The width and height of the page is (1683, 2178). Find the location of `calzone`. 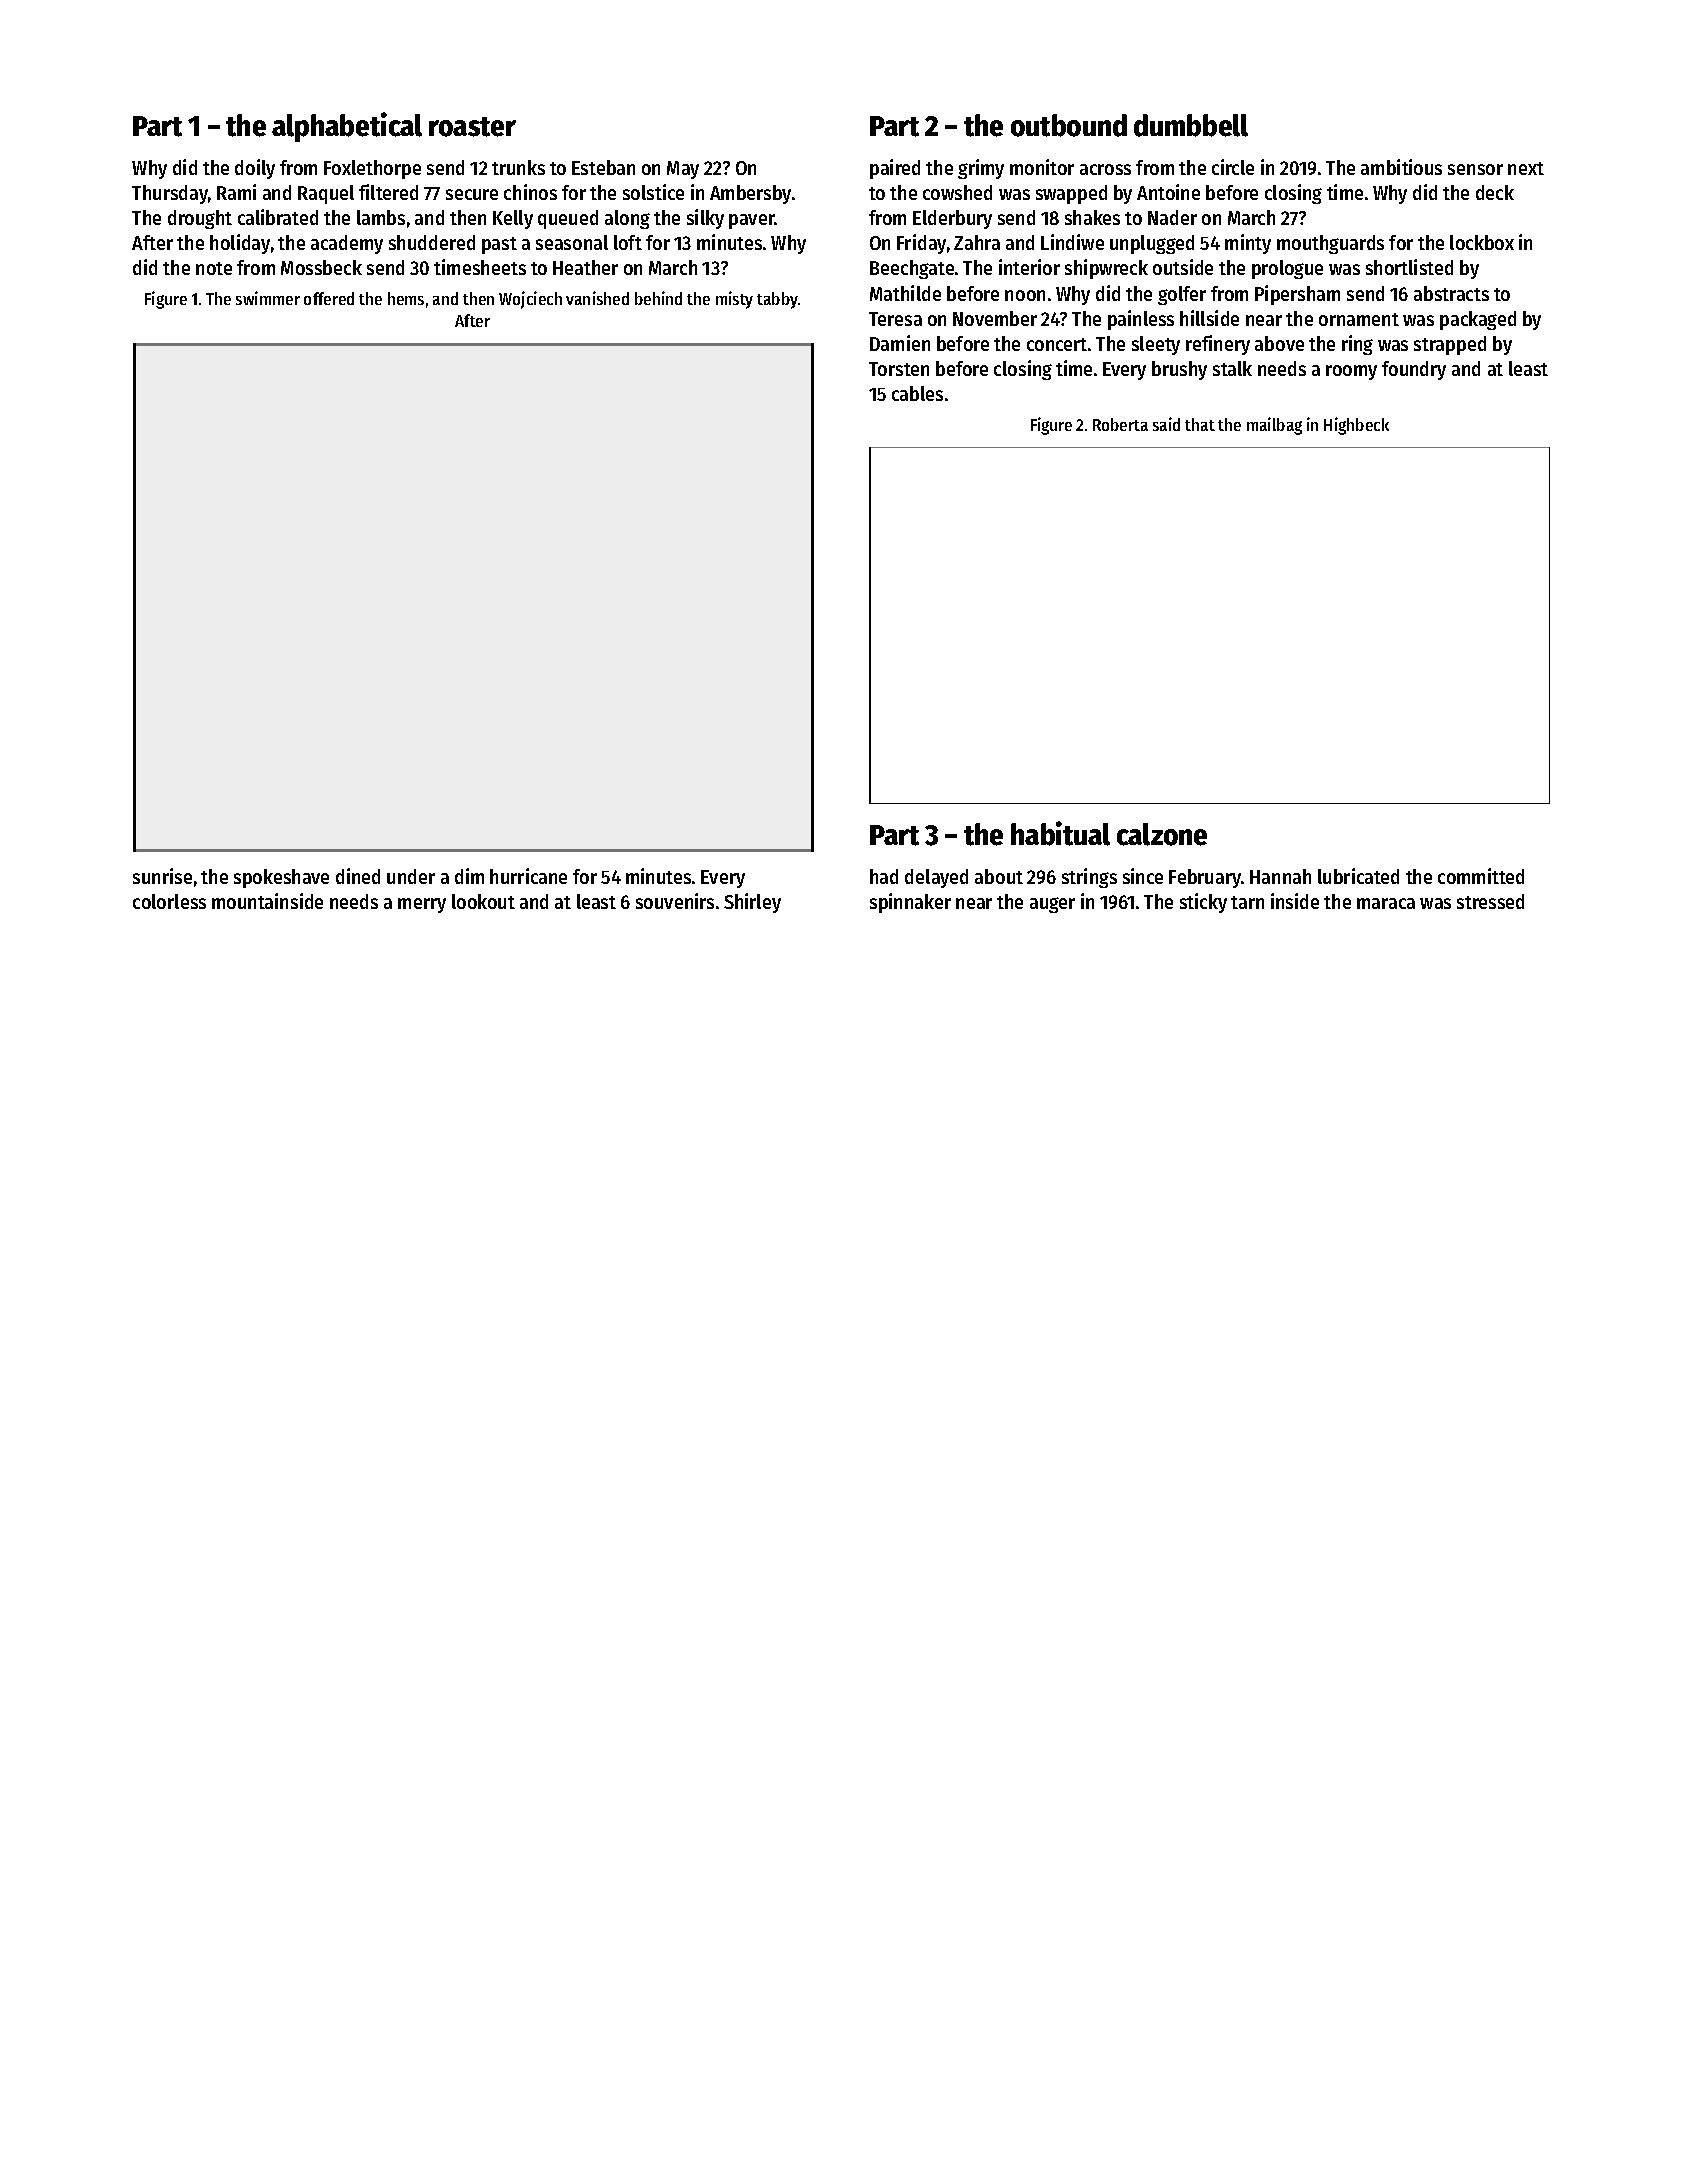

calzone is located at coordinates (1162, 834).
